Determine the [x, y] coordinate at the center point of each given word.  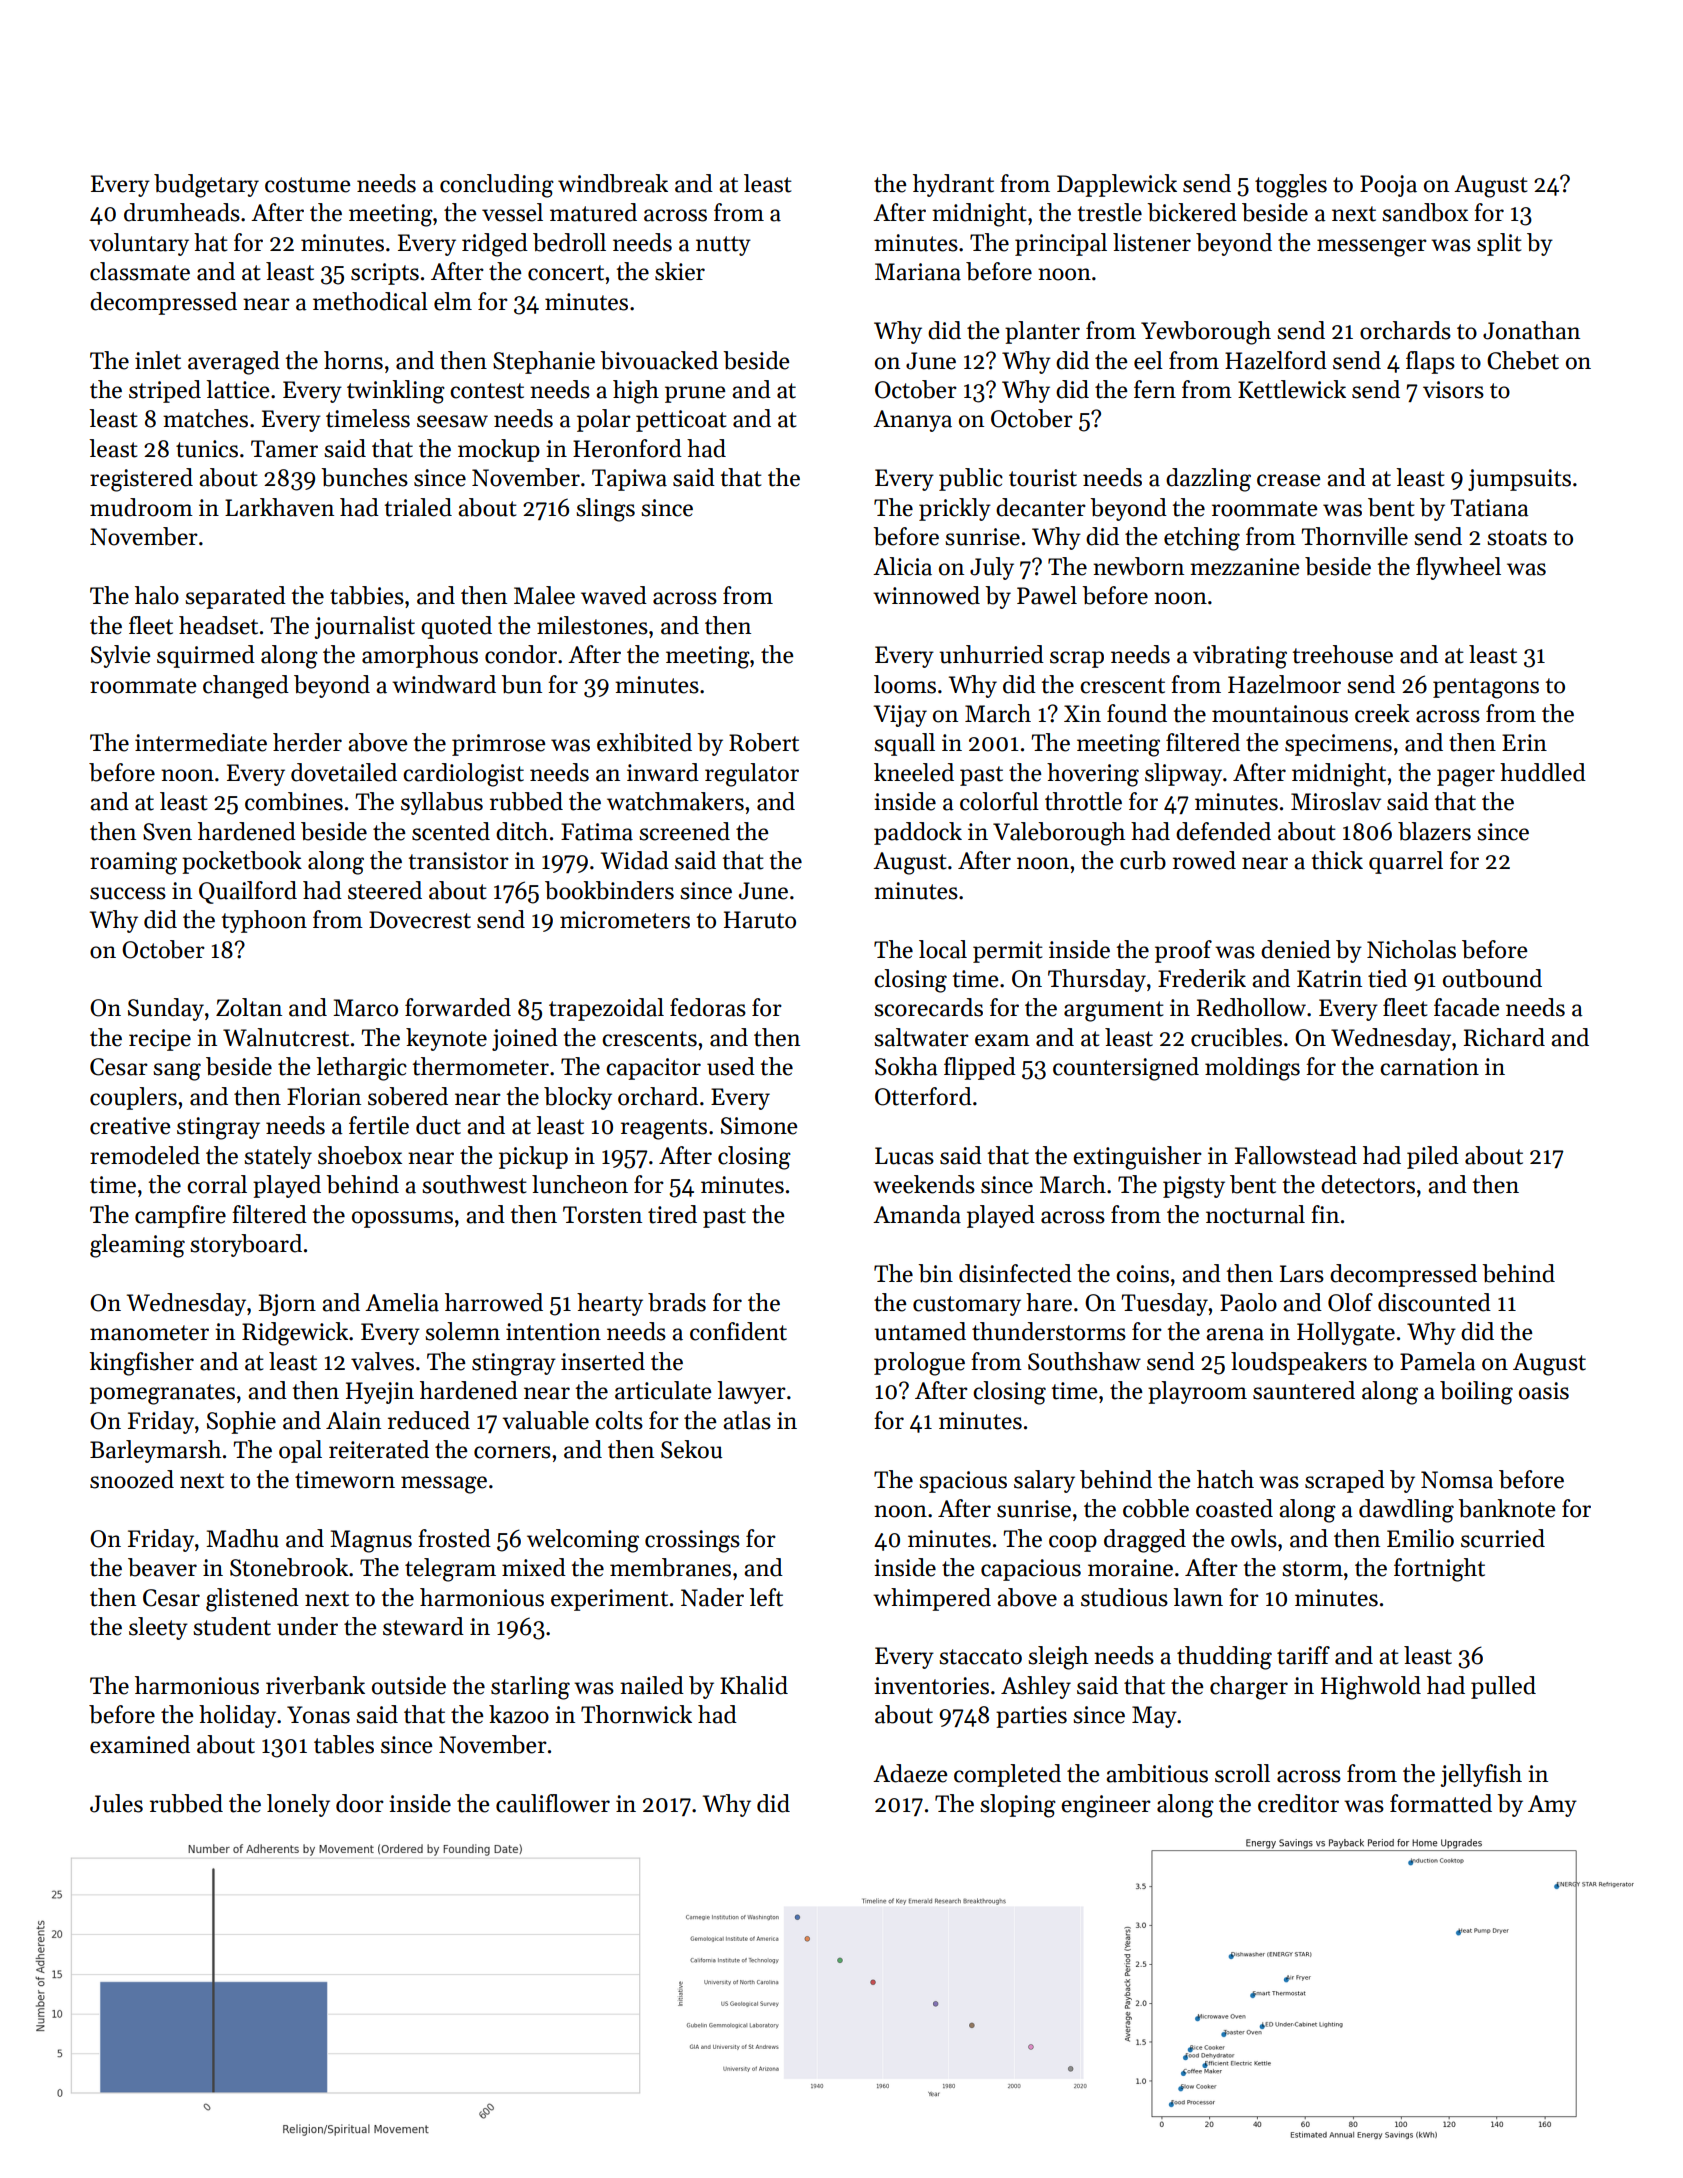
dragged [1145, 1541]
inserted [603, 1361]
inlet [158, 360]
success [128, 893]
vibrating [1240, 657]
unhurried [991, 654]
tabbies [367, 595]
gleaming [137, 1246]
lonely [298, 1805]
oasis [1544, 1391]
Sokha [906, 1066]
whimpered [932, 1599]
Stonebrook [289, 1567]
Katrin [1329, 979]
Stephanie [544, 362]
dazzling [1208, 480]
